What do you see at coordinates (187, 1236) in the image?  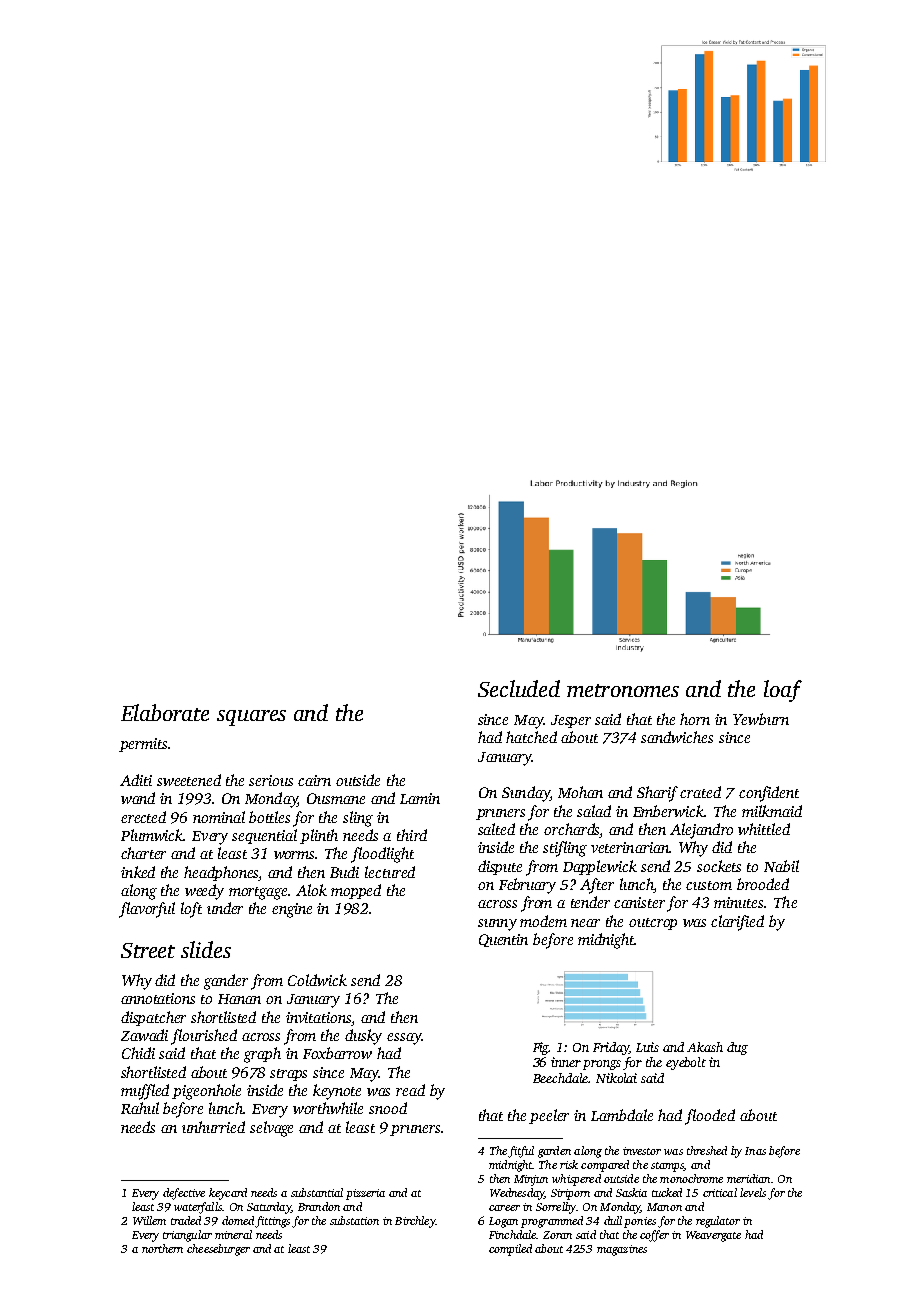 I see `triangular` at bounding box center [187, 1236].
